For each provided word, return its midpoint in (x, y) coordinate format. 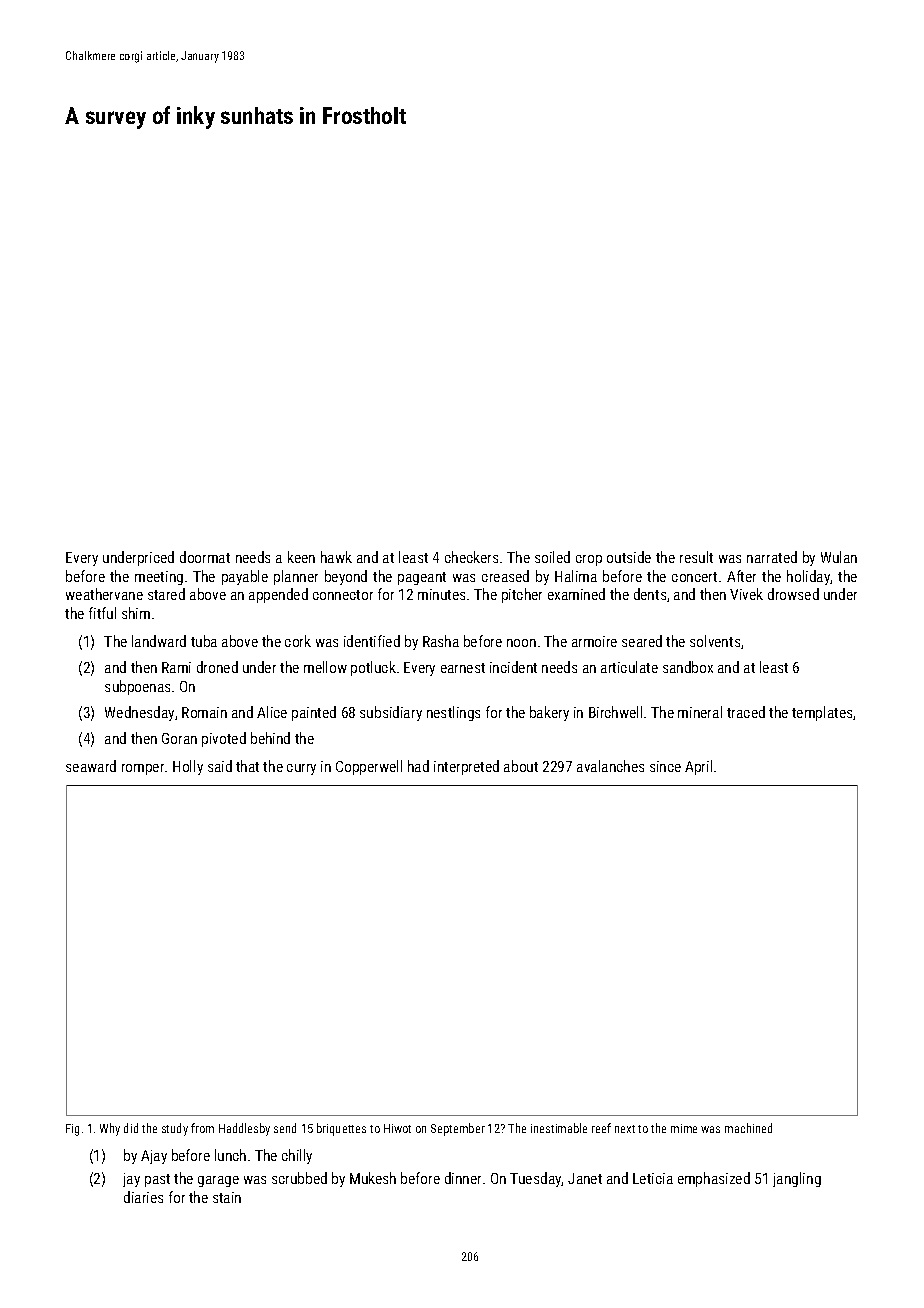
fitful (102, 613)
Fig (72, 1130)
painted (314, 713)
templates (822, 713)
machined (748, 1128)
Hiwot (397, 1128)
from (202, 1128)
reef (601, 1128)
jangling (797, 1179)
